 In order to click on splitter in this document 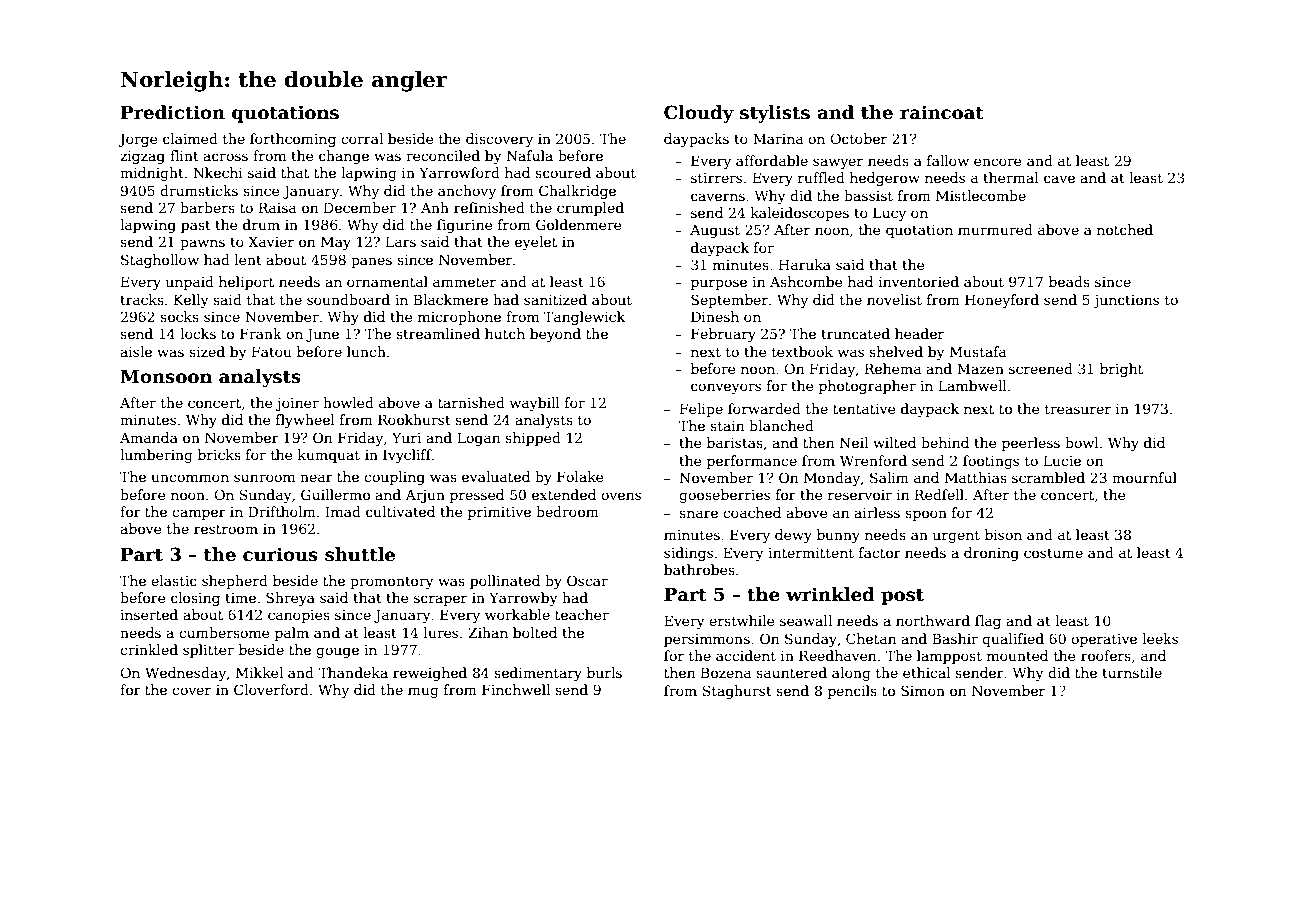, I will do `click(208, 651)`.
